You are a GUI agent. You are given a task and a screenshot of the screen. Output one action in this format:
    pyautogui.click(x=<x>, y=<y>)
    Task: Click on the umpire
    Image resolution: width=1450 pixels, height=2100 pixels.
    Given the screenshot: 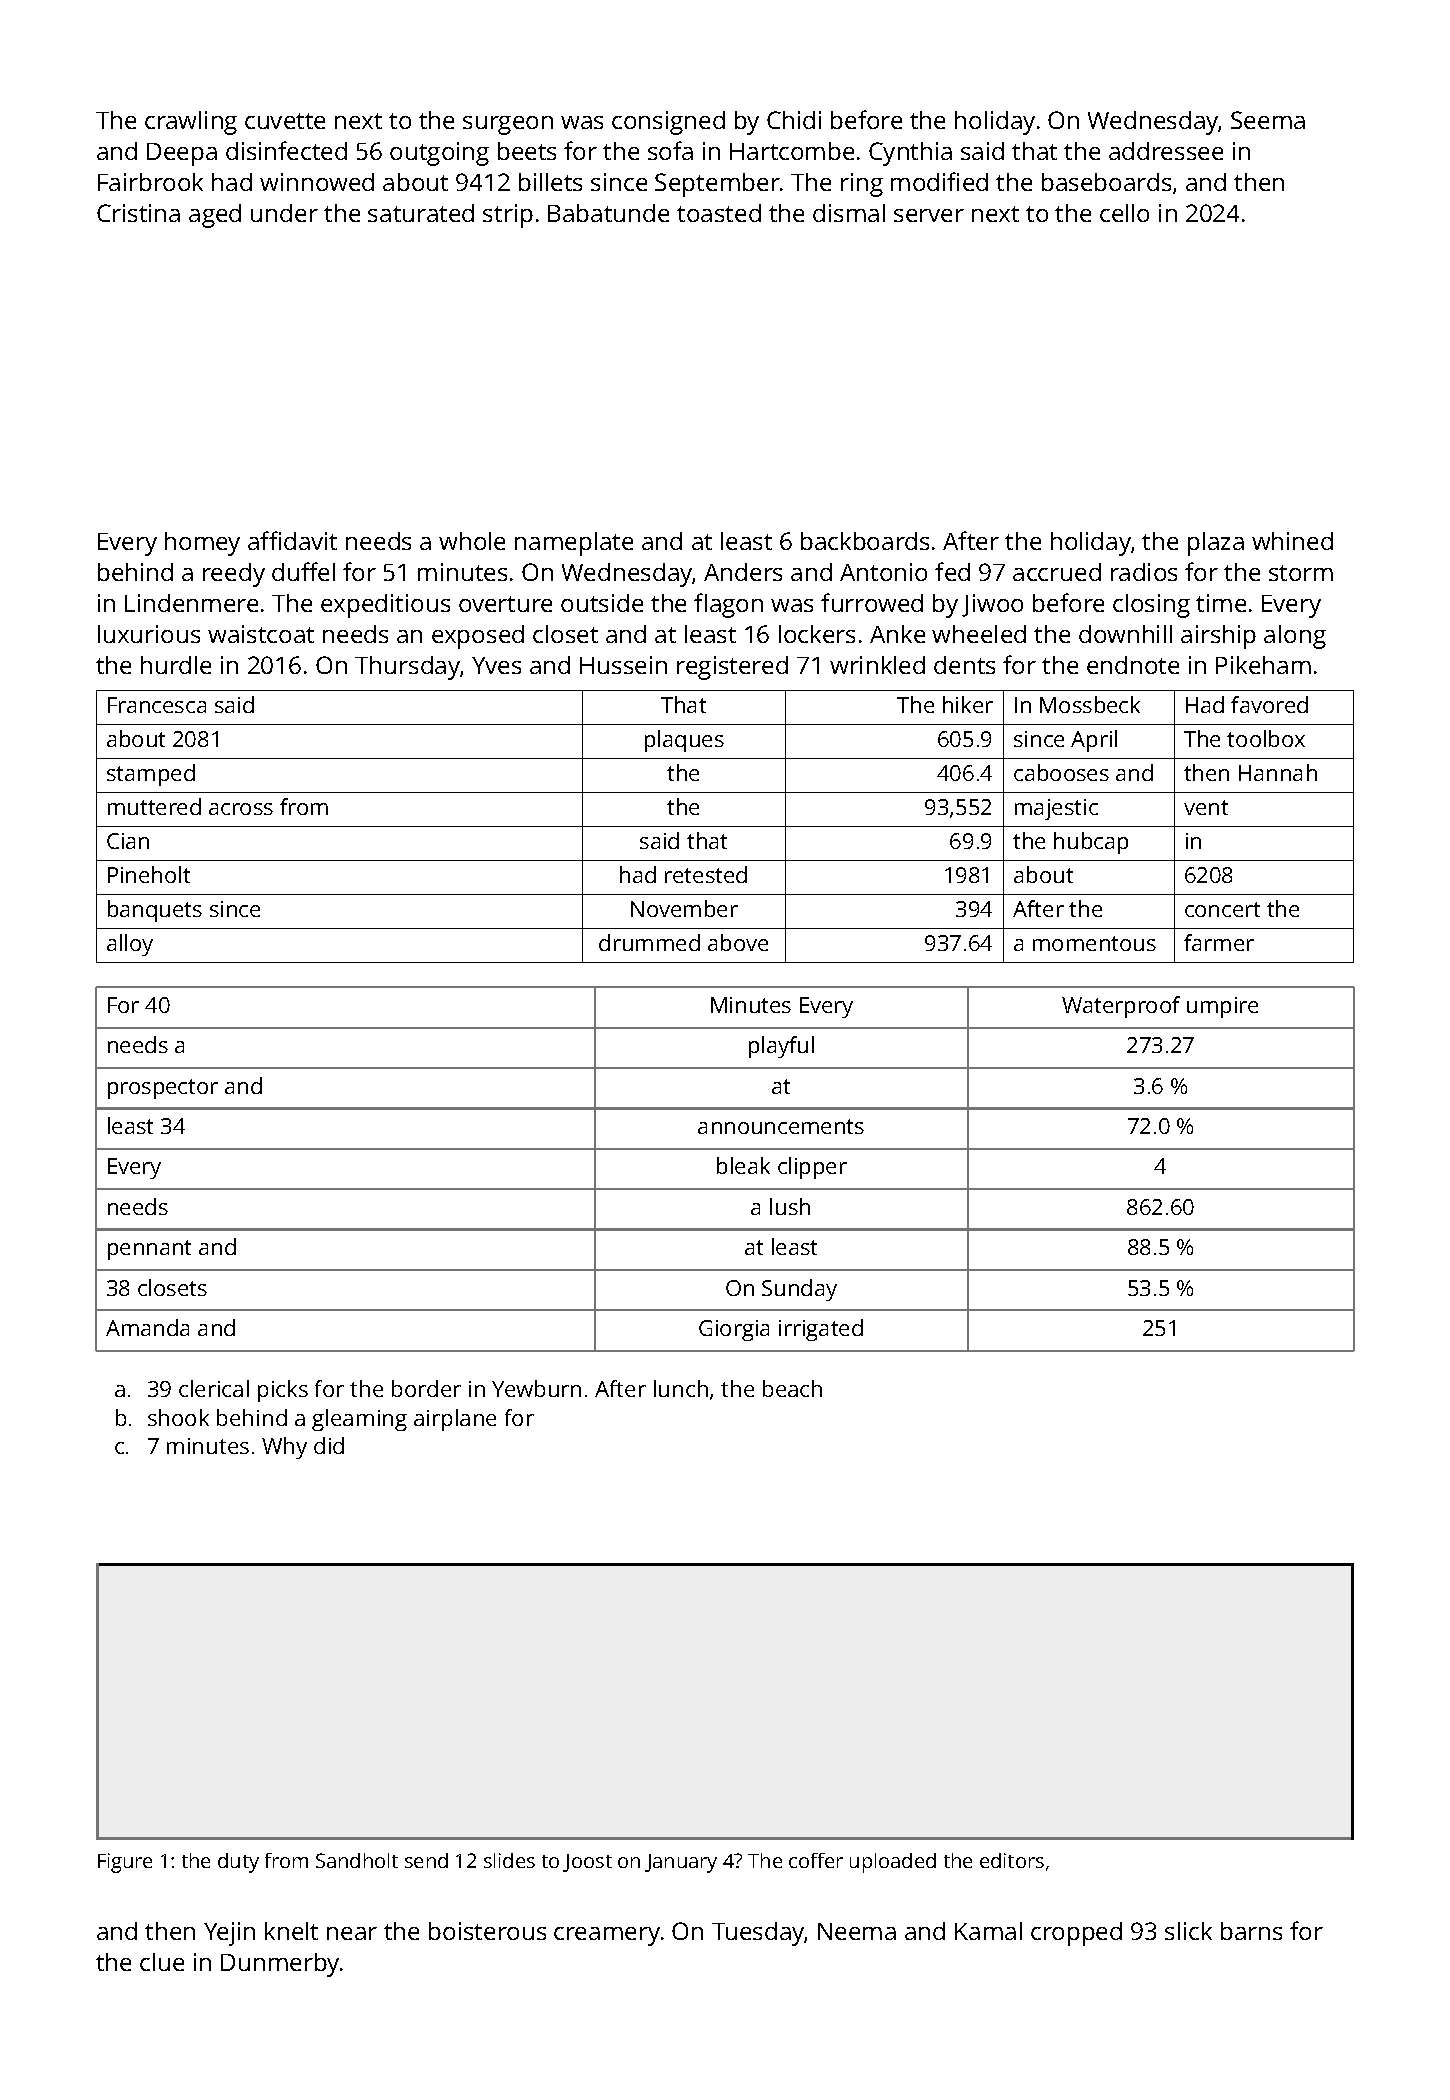 What is the action you would take?
    pyautogui.click(x=1222, y=1007)
